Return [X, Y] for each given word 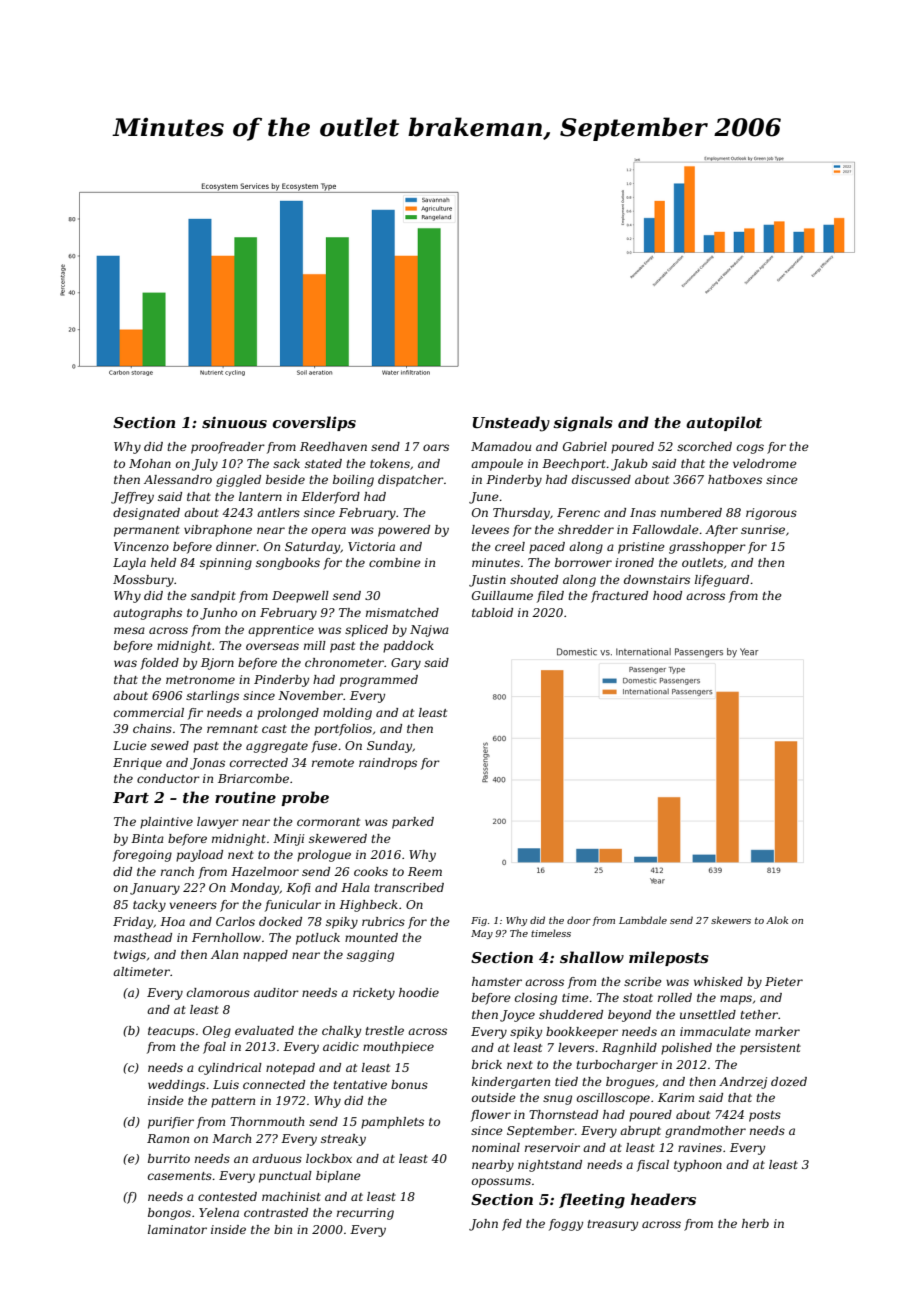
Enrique [137, 764]
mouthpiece [398, 1048]
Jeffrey [132, 498]
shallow [592, 957]
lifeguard [722, 581]
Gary [406, 664]
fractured [619, 597]
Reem [425, 871]
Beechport [574, 465]
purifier [171, 1123]
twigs [130, 956]
